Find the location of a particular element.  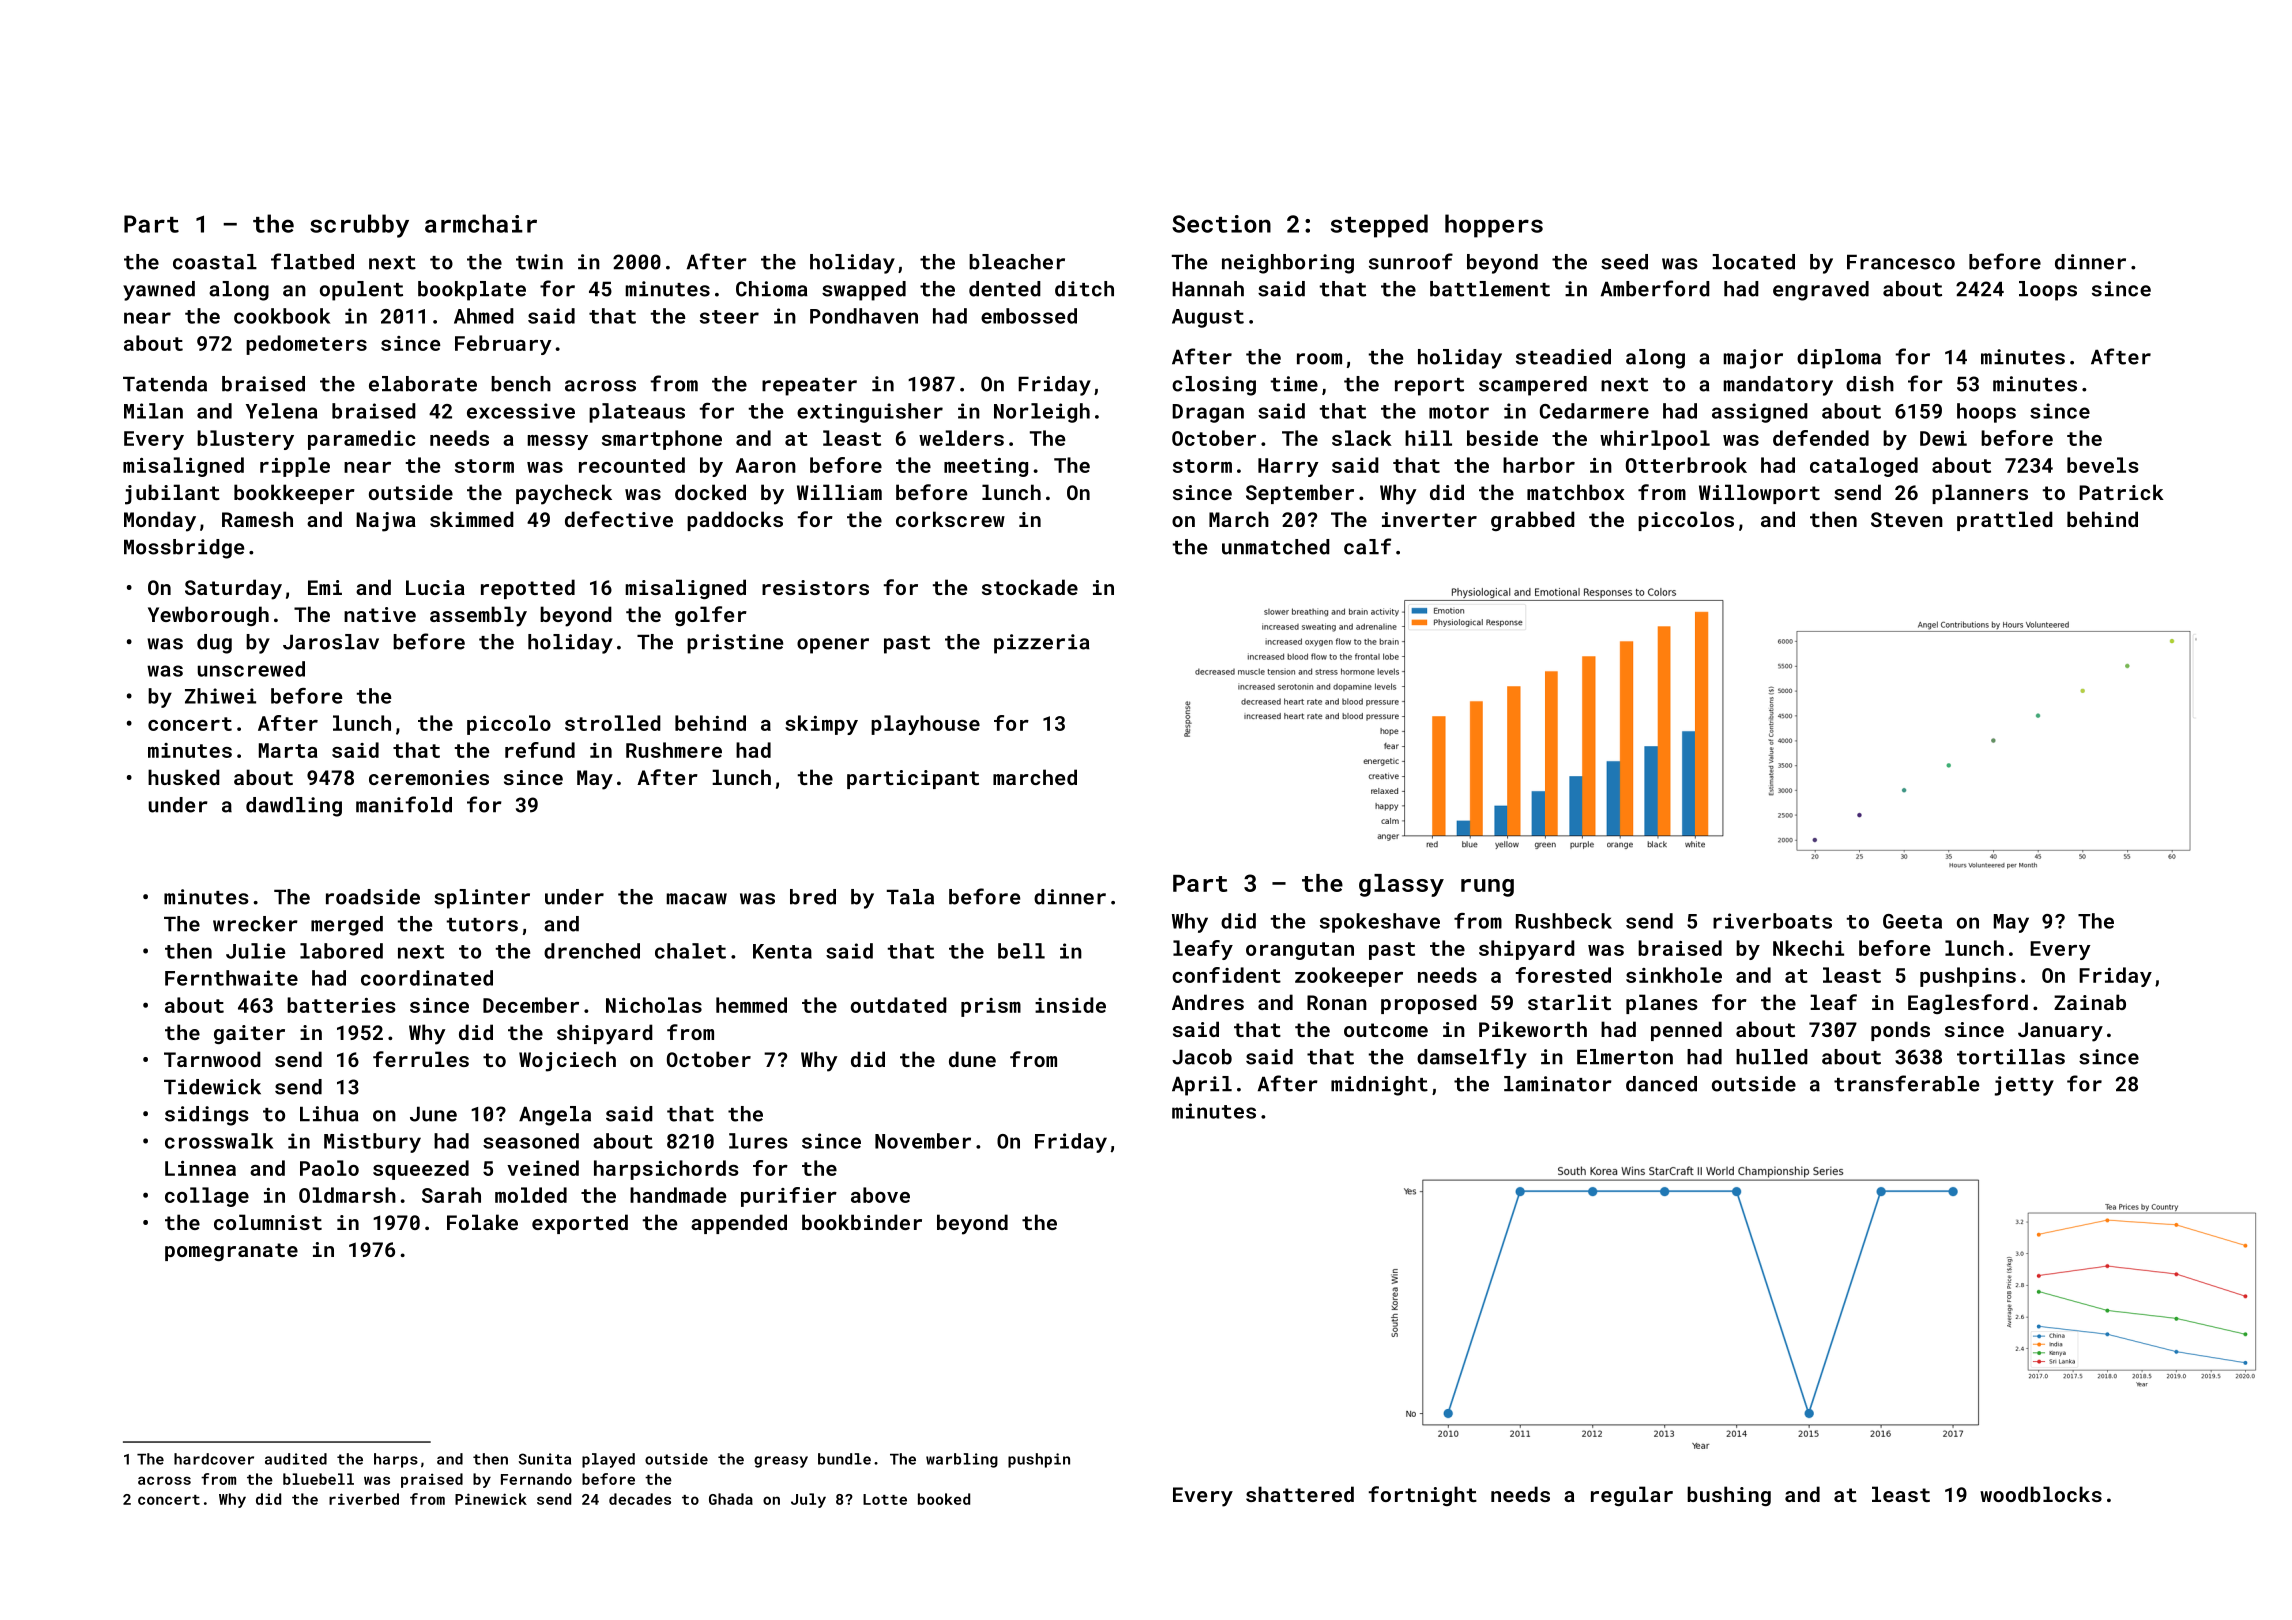

hulled is located at coordinates (1772, 1057).
